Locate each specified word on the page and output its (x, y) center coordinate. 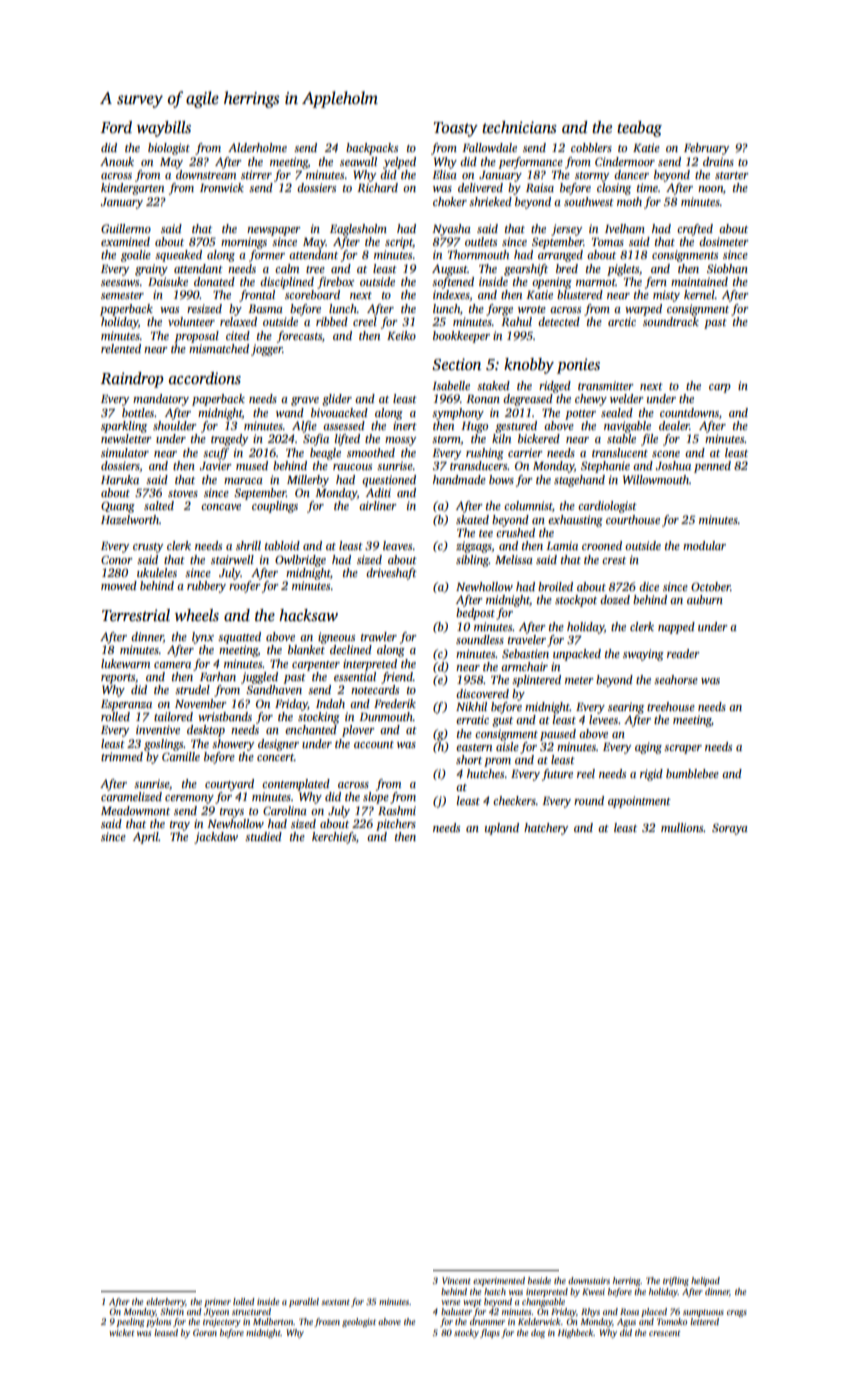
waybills (164, 129)
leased (166, 1332)
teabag (639, 129)
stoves (183, 493)
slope (376, 798)
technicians (519, 127)
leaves (397, 545)
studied (263, 836)
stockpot (576, 601)
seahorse (676, 679)
